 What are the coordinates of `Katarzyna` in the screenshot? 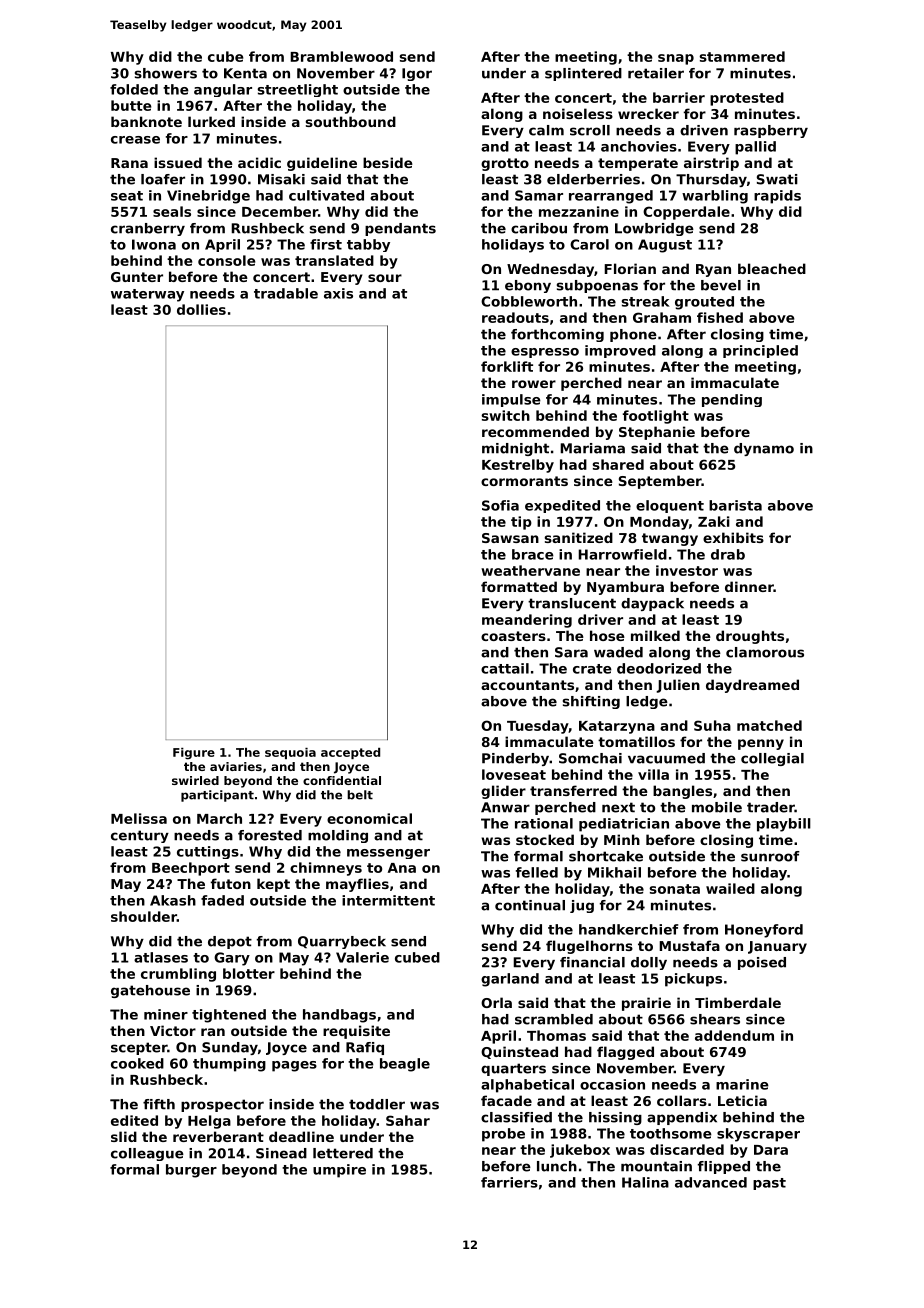 It's located at (617, 727).
